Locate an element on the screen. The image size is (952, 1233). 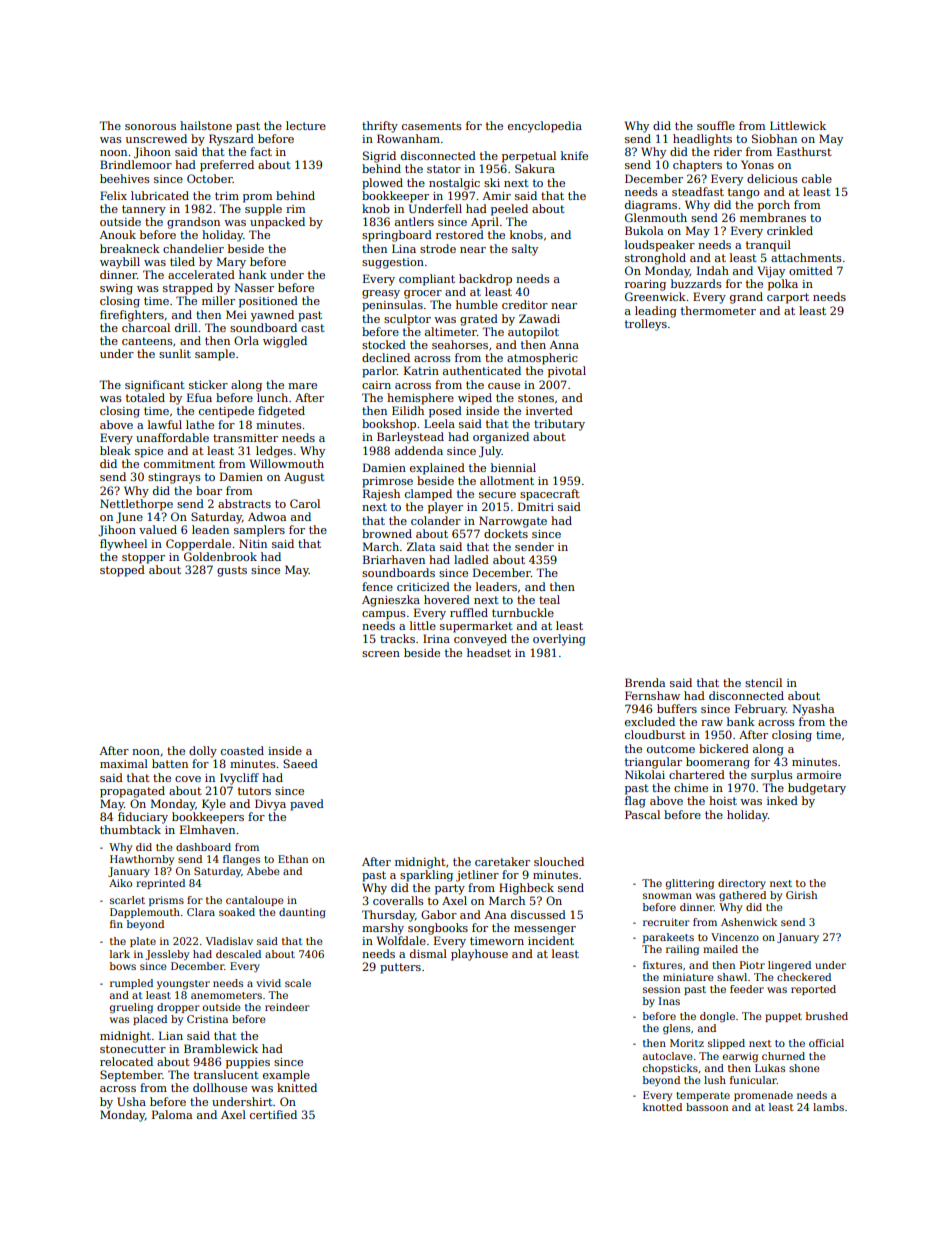
supple is located at coordinates (263, 210).
